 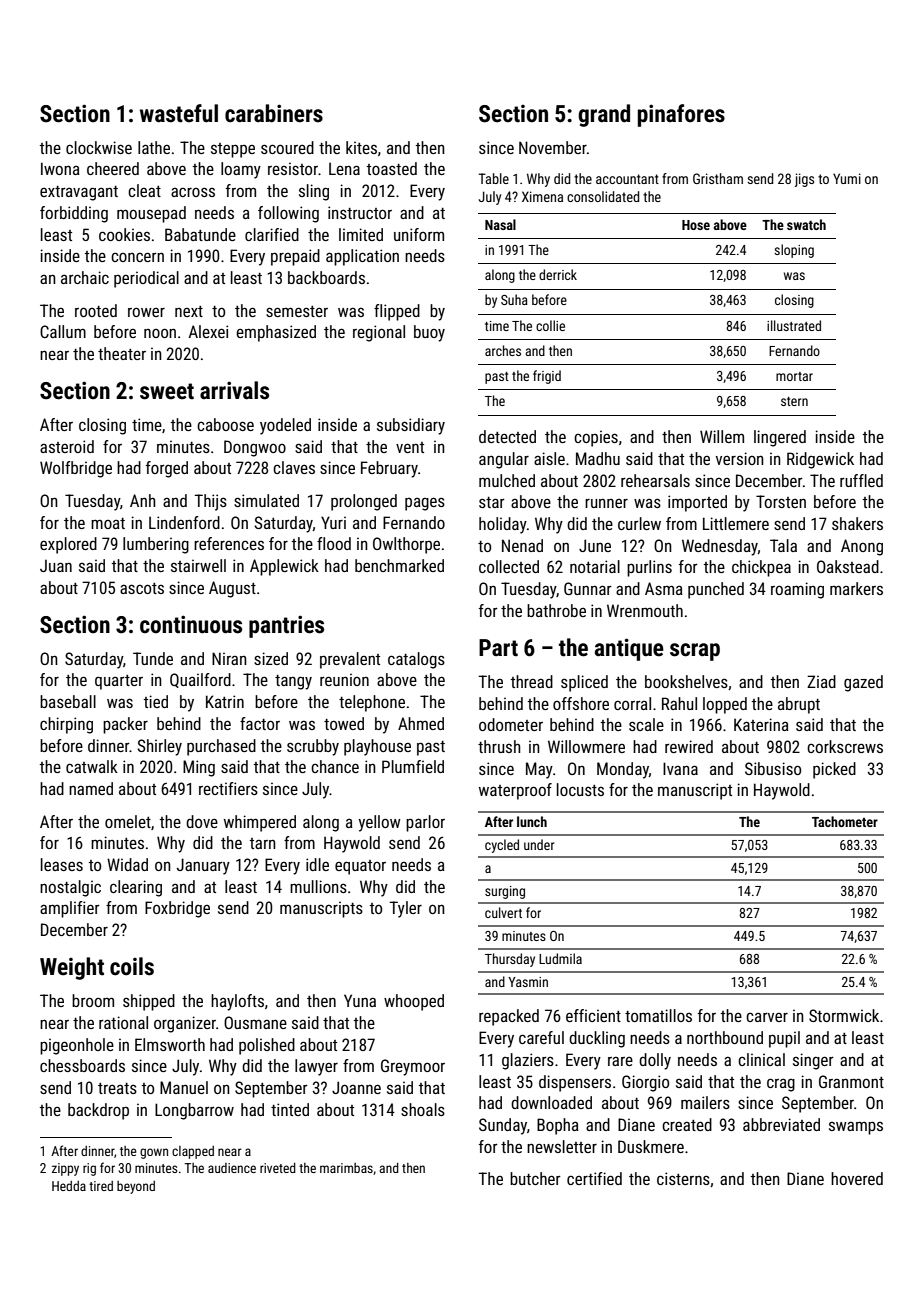 What do you see at coordinates (274, 113) in the screenshot?
I see `carabiners` at bounding box center [274, 113].
